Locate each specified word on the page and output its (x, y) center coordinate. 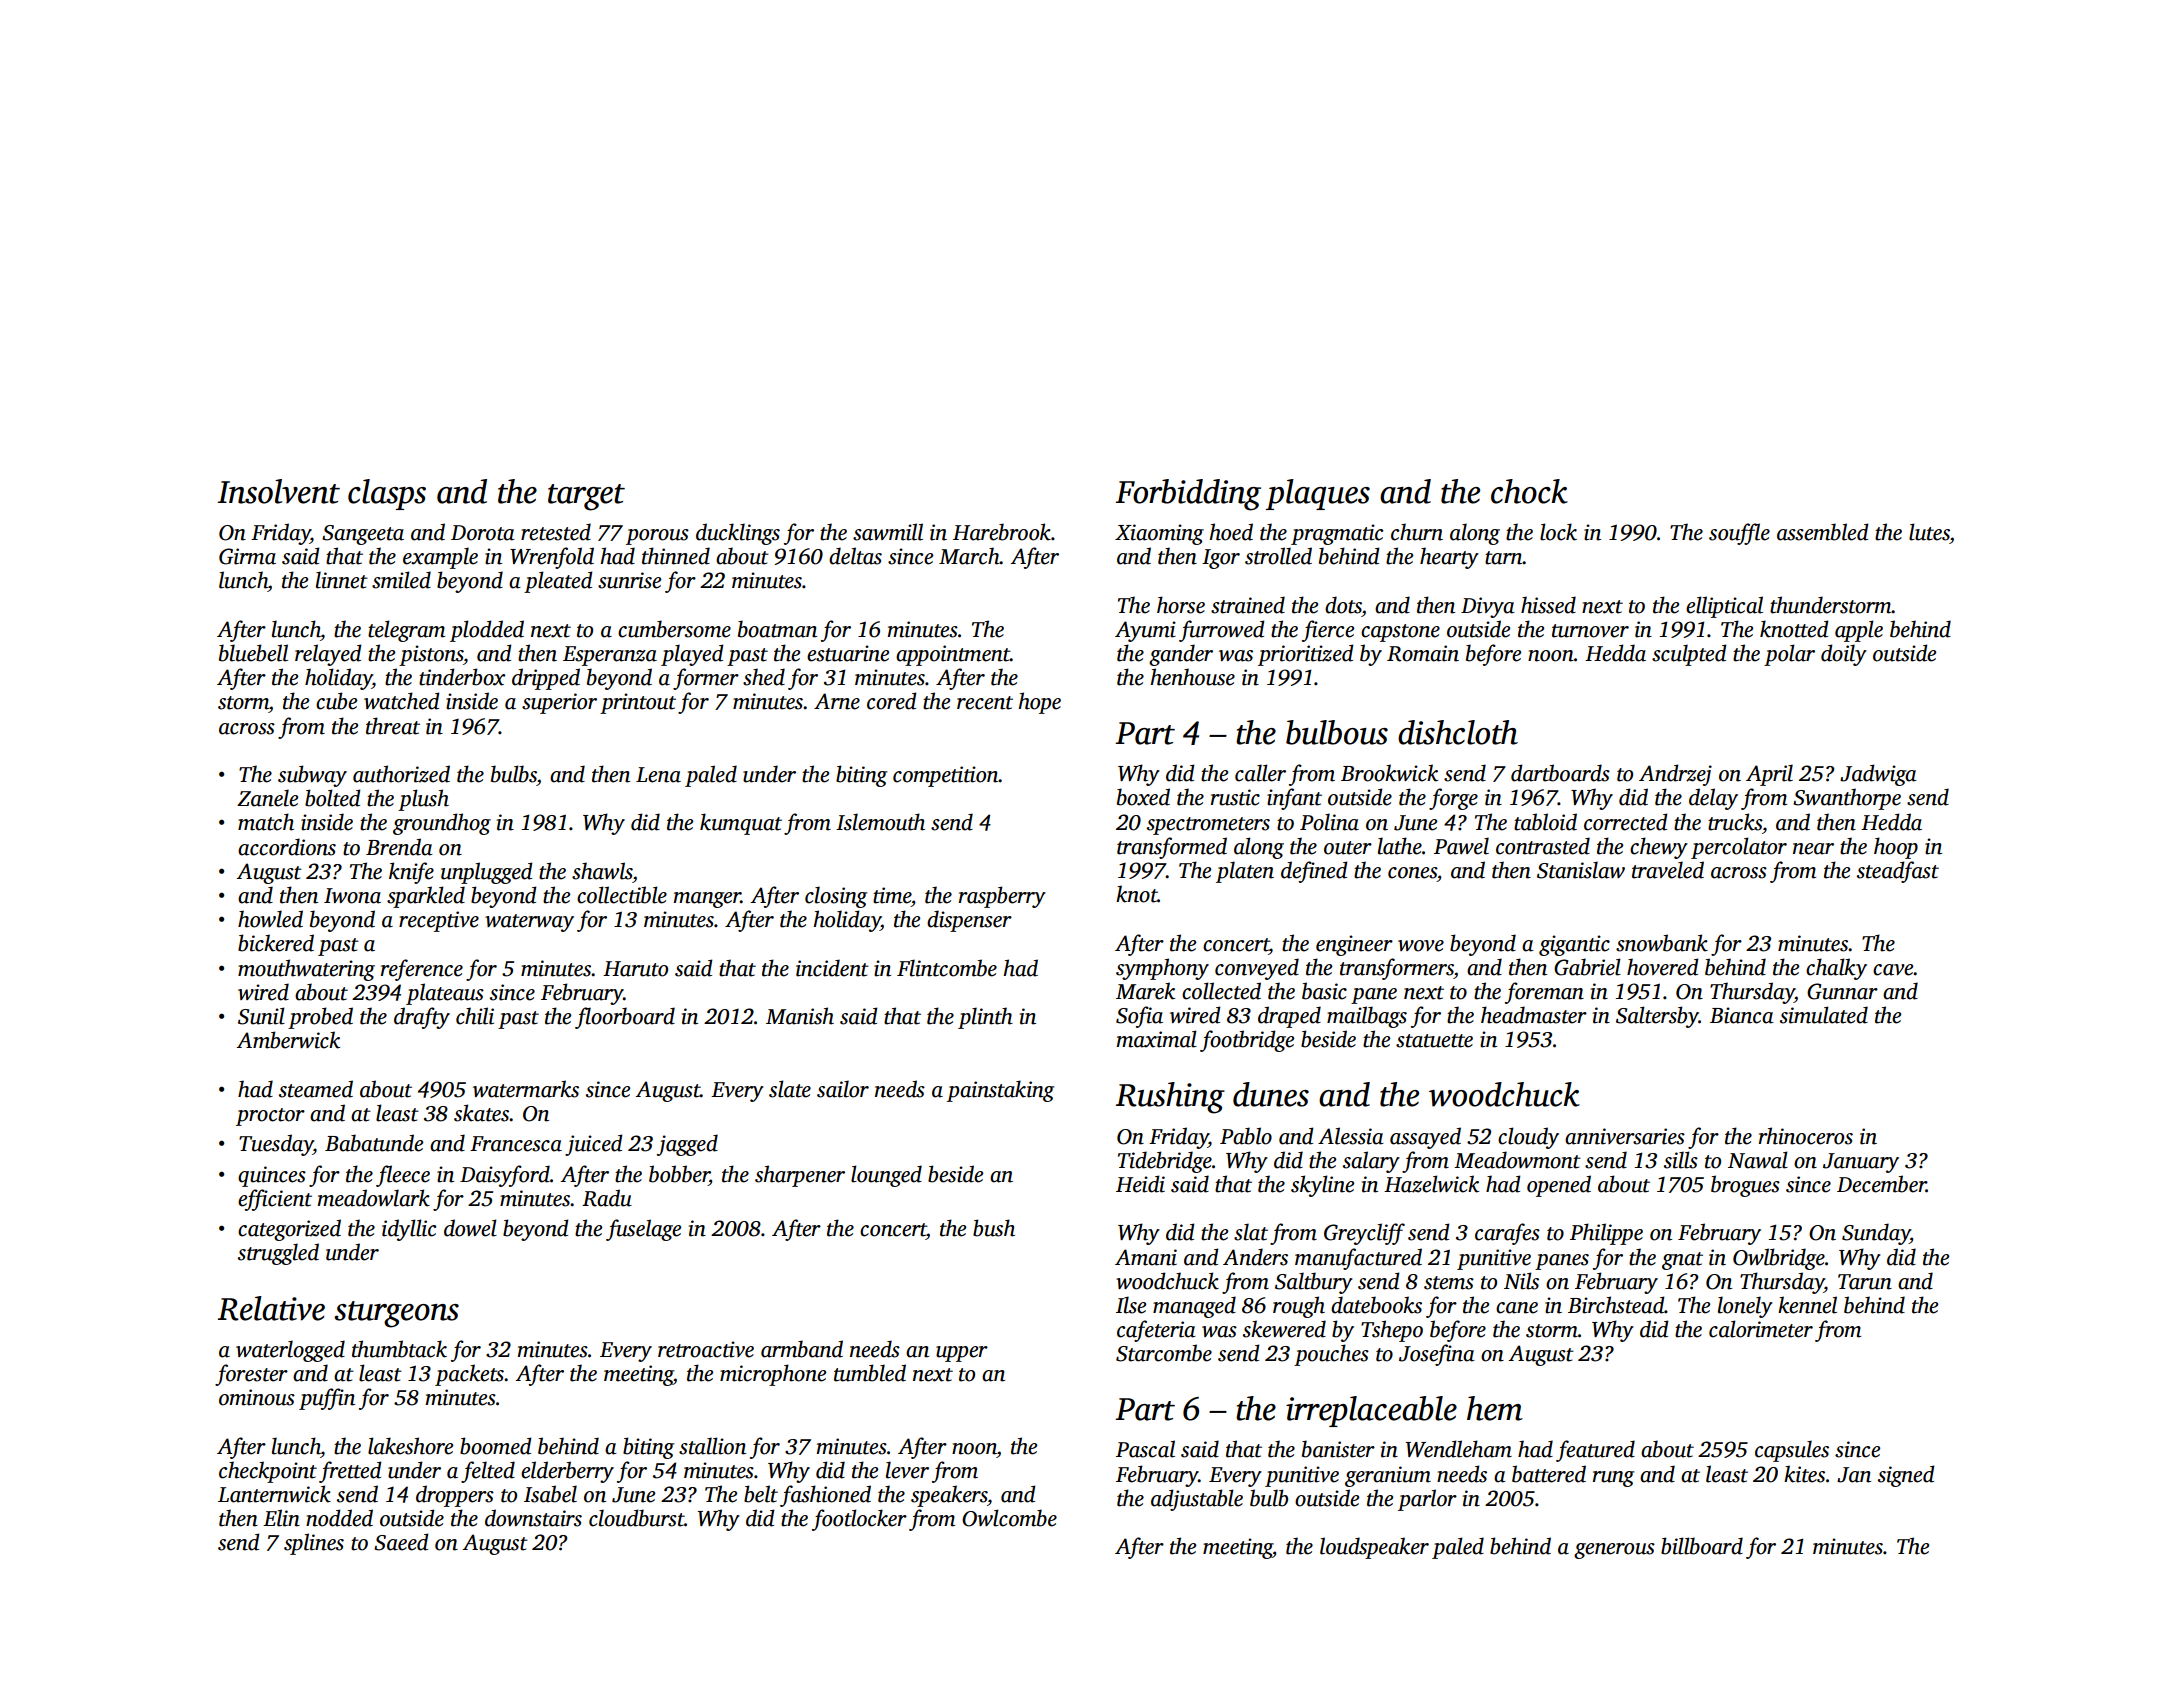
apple (1859, 631)
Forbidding (1188, 495)
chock (1529, 491)
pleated (558, 582)
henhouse (1192, 677)
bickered (276, 943)
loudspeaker (1374, 1548)
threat (393, 726)
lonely (1745, 1307)
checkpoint (268, 1472)
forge (1453, 799)
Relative (271, 1308)
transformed (1172, 848)
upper (962, 1354)
